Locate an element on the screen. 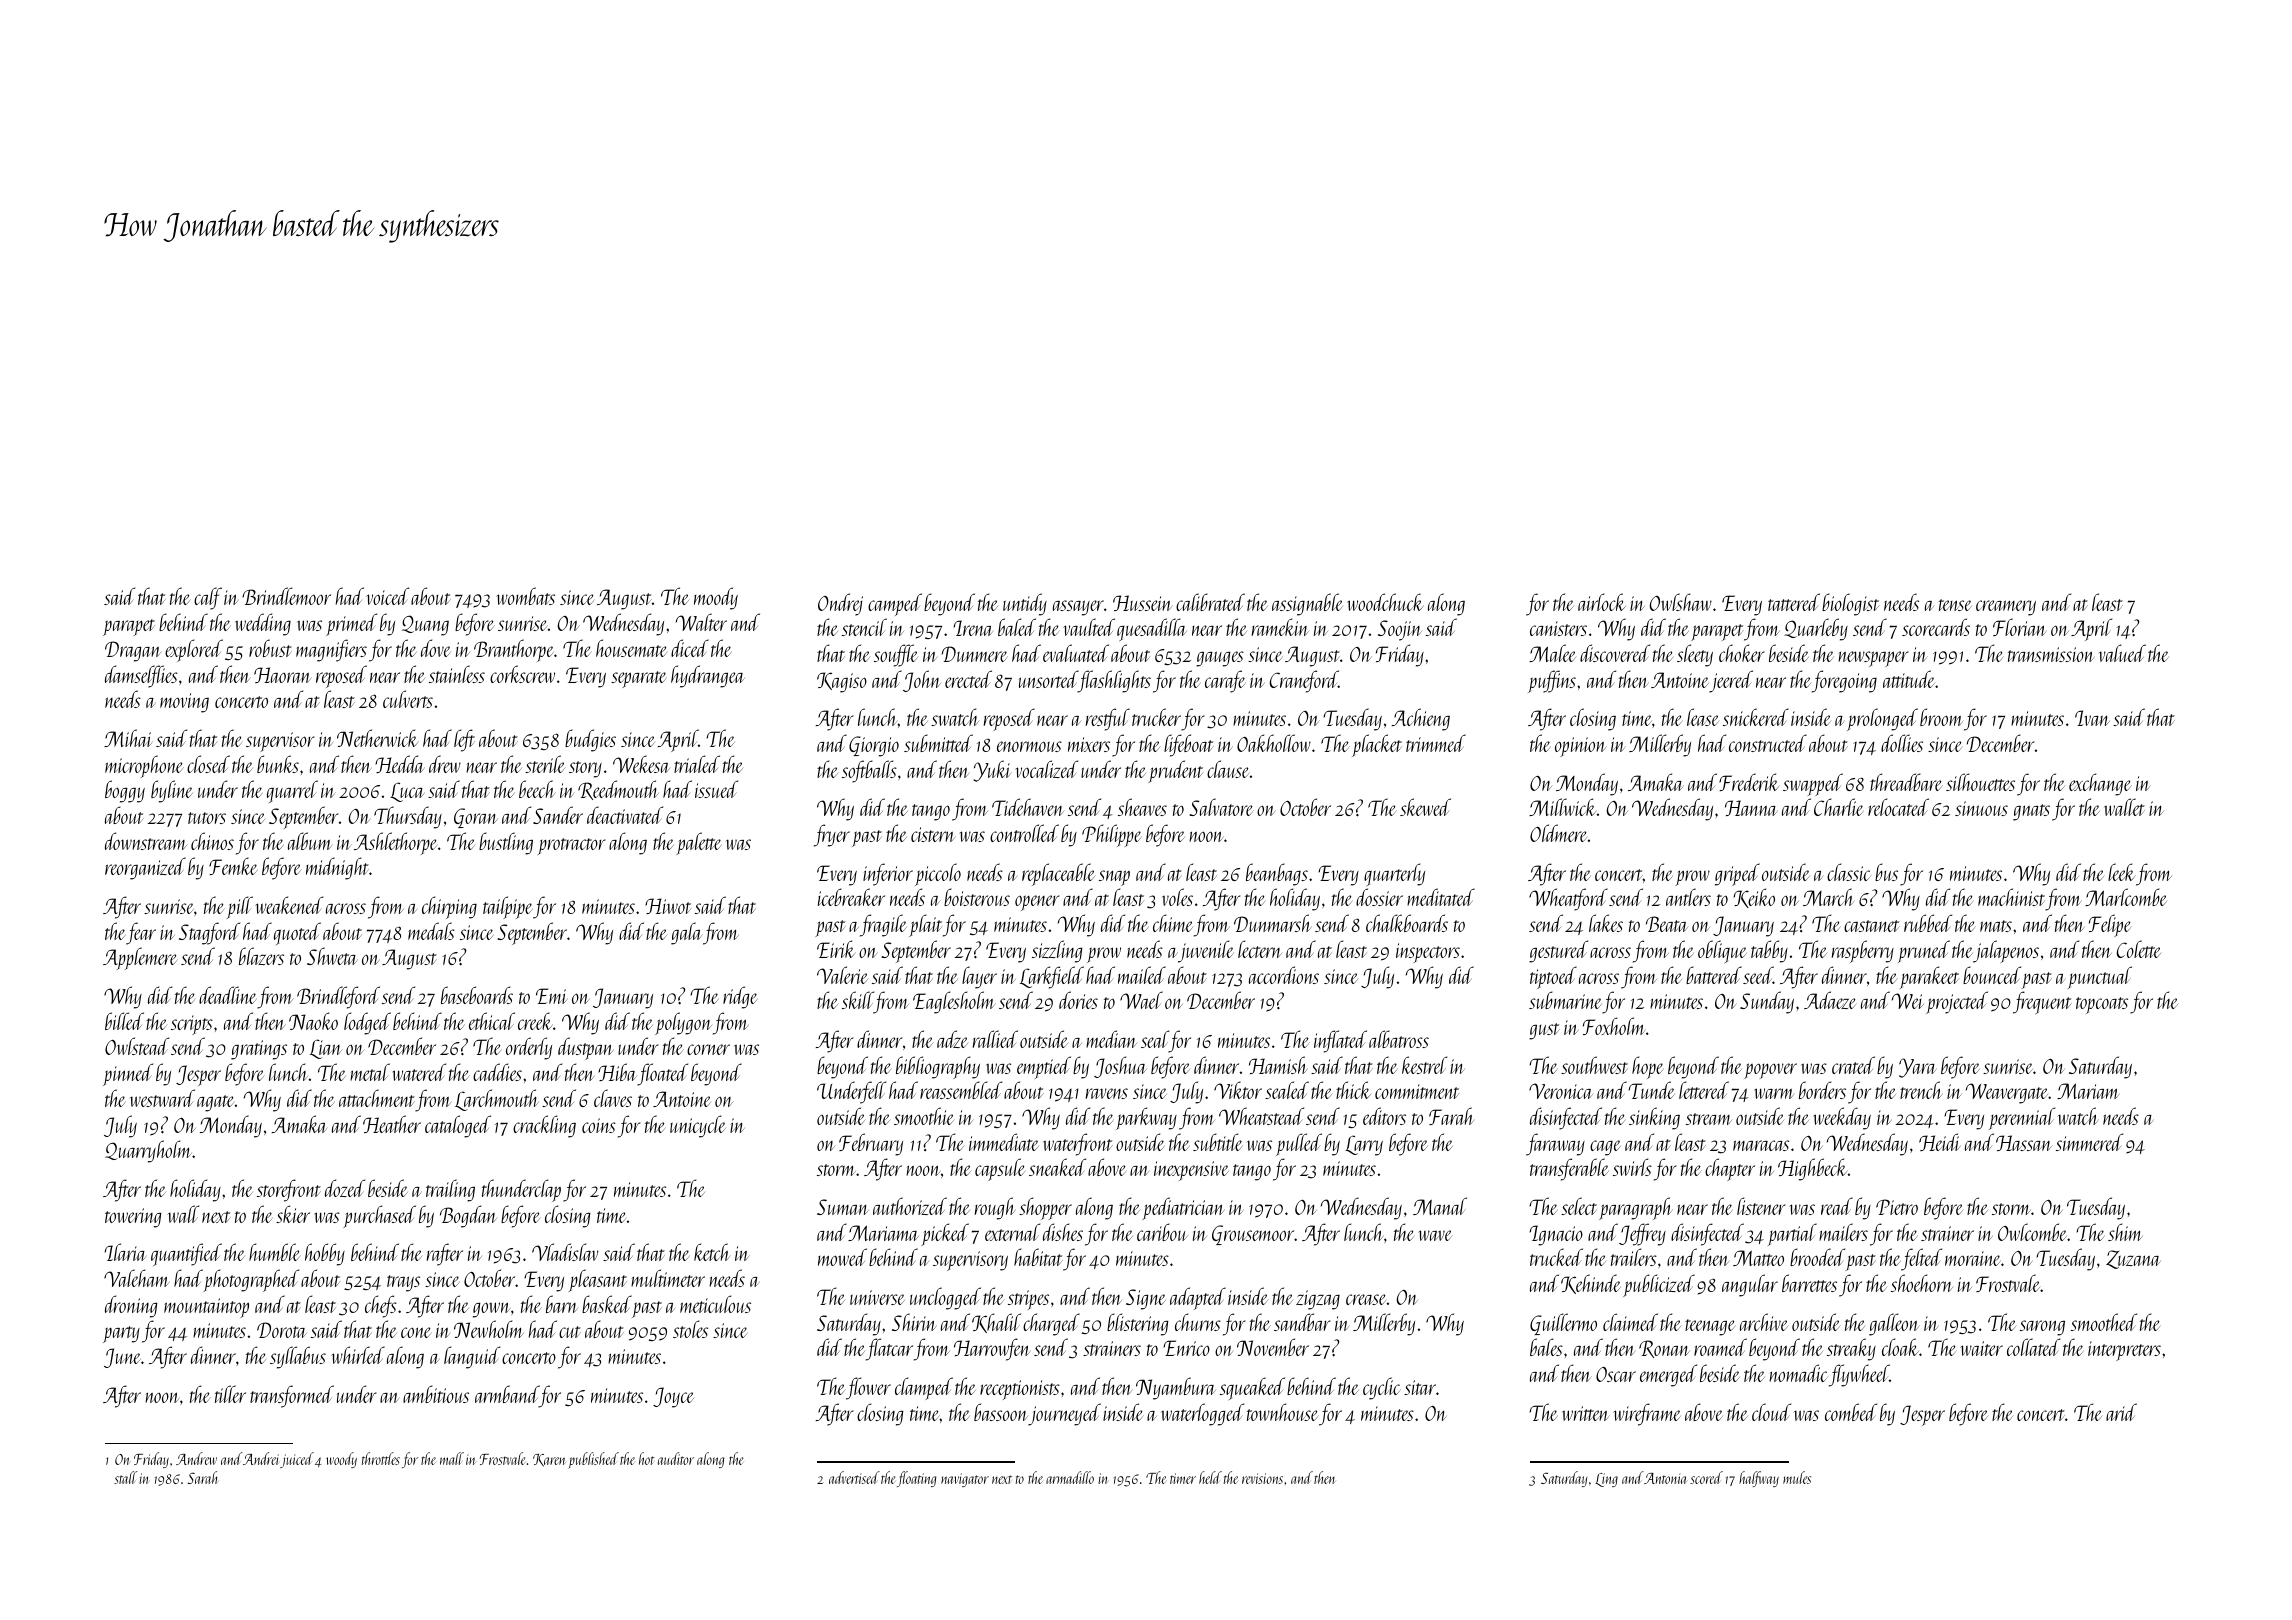  Zuzana is located at coordinates (2133, 1259).
